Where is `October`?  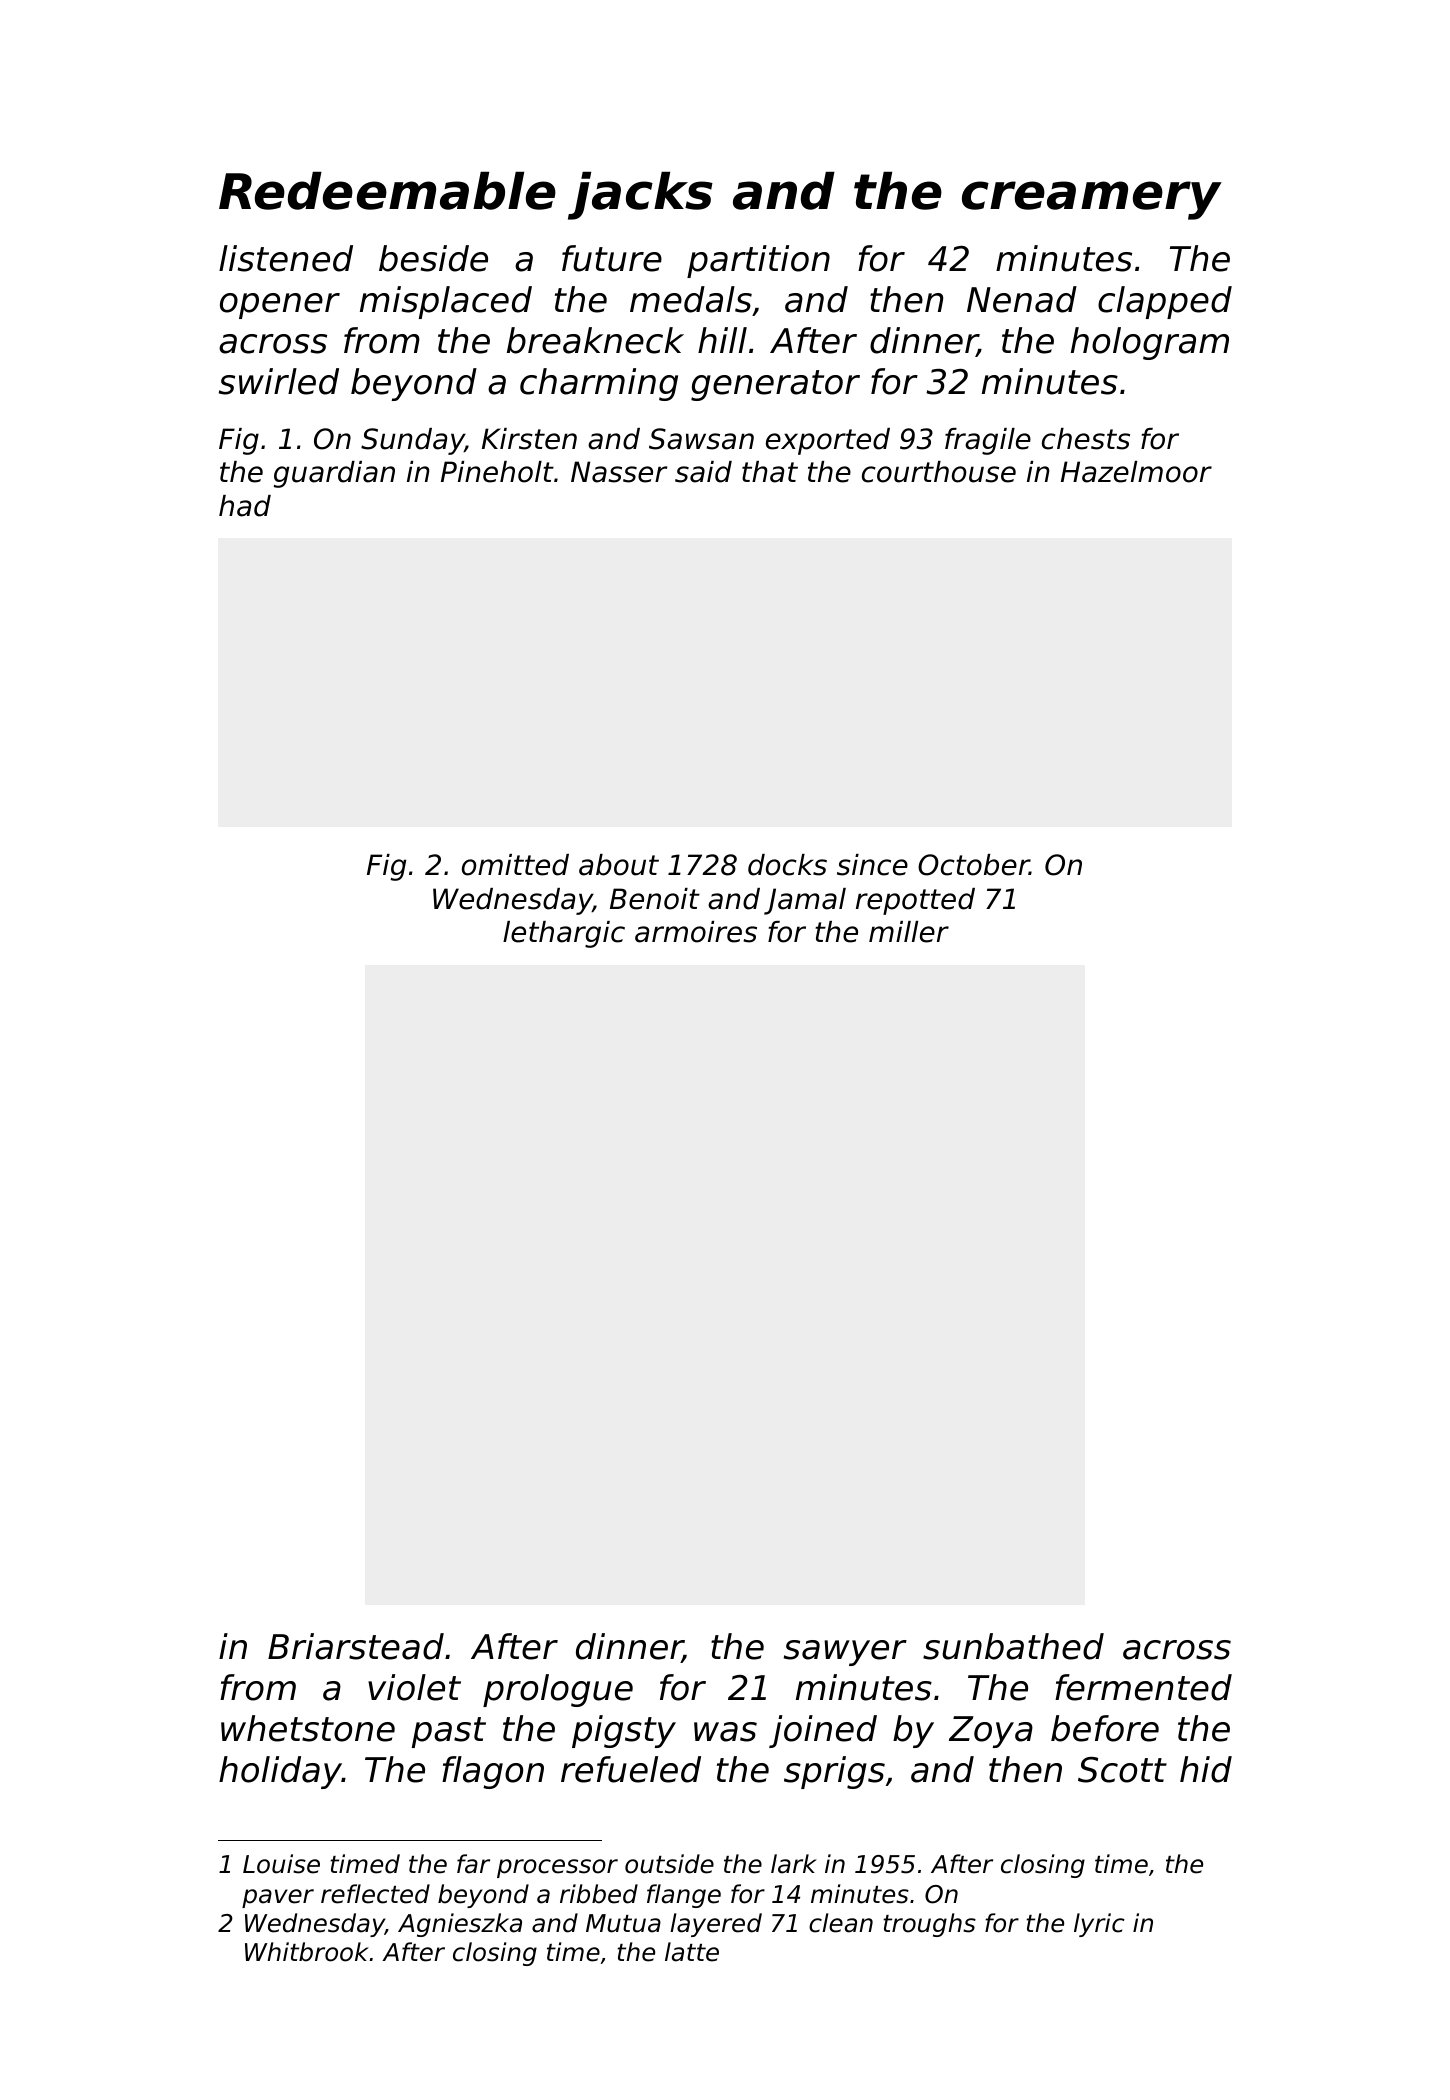 October is located at coordinates (974, 865).
